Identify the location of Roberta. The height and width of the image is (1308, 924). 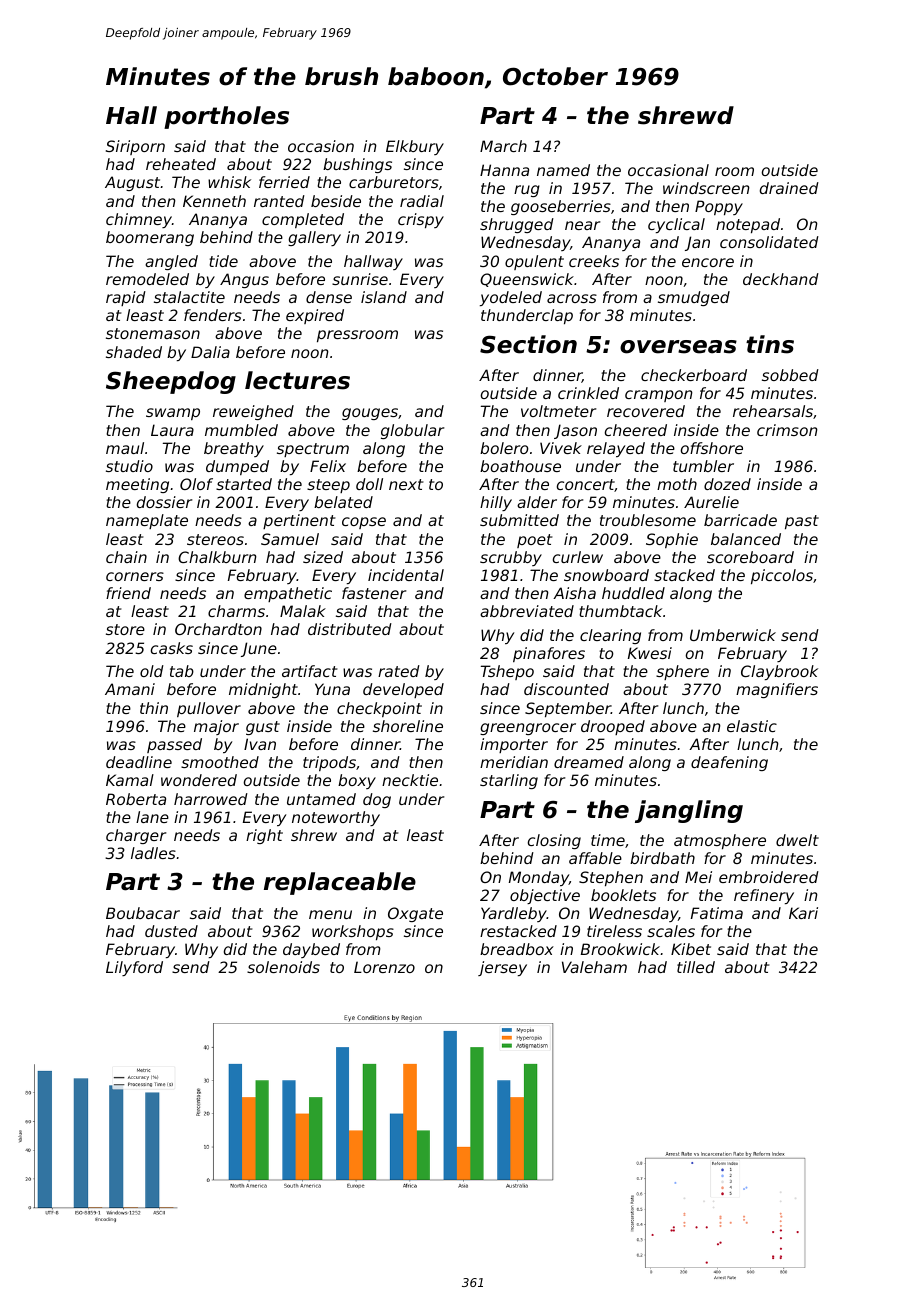
(136, 799).
